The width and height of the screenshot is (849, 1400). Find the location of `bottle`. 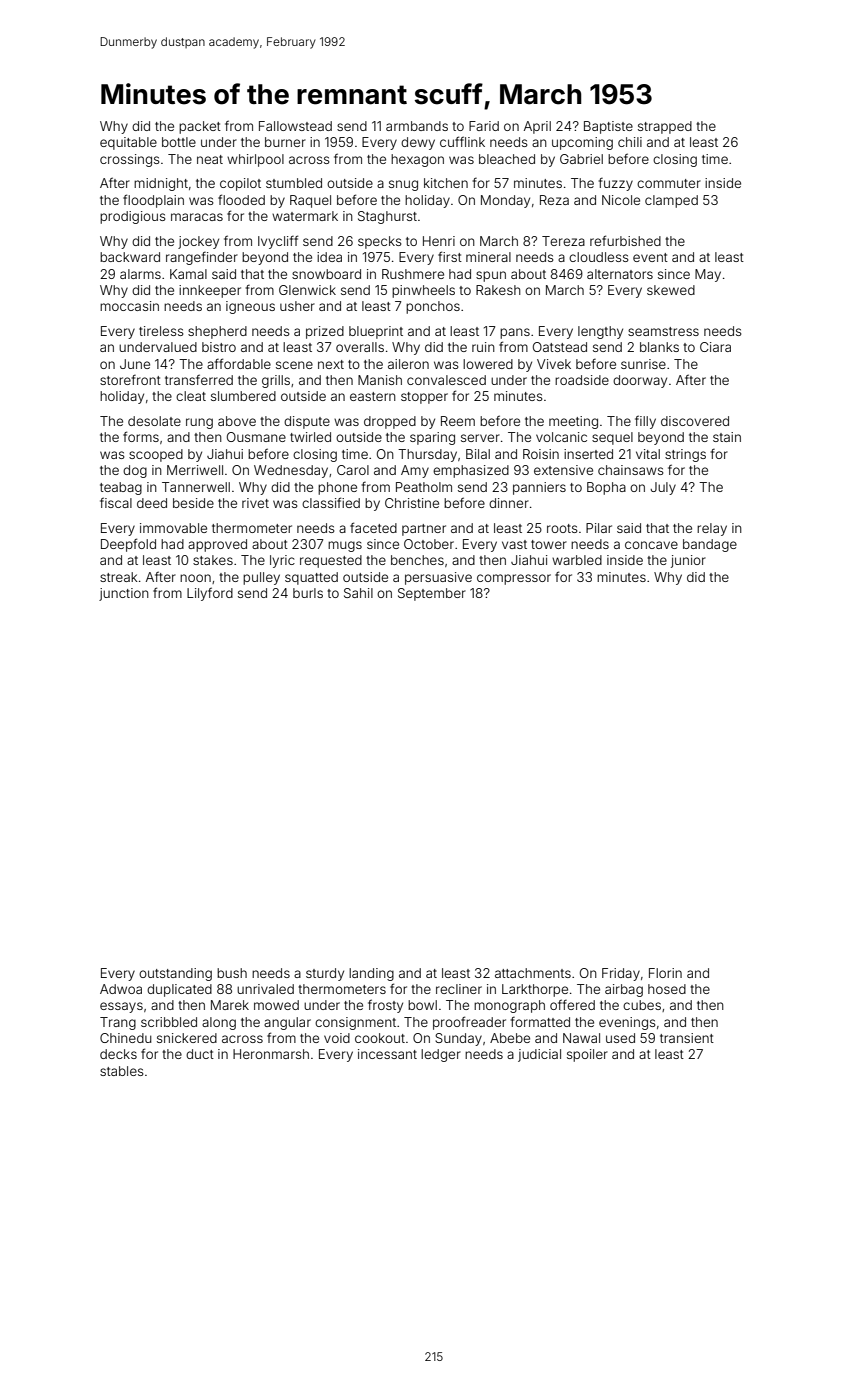

bottle is located at coordinates (179, 142).
